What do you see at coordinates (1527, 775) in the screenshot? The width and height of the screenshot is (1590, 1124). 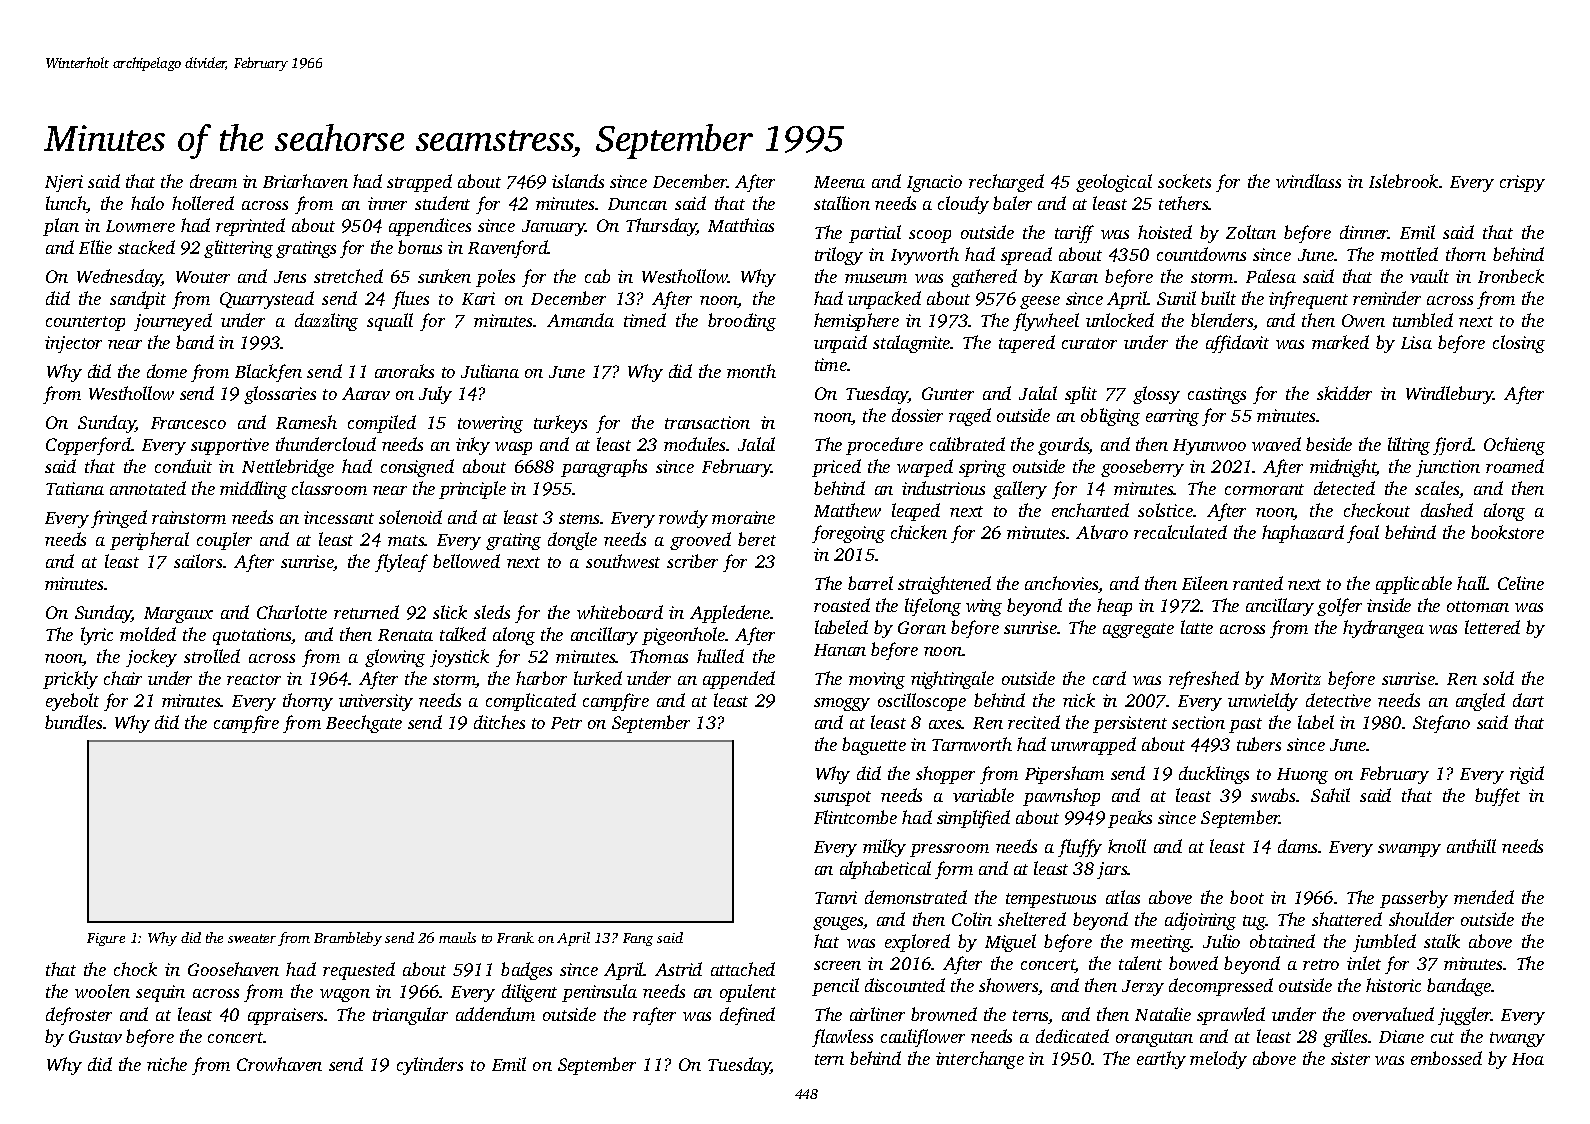 I see `rigid` at bounding box center [1527, 775].
